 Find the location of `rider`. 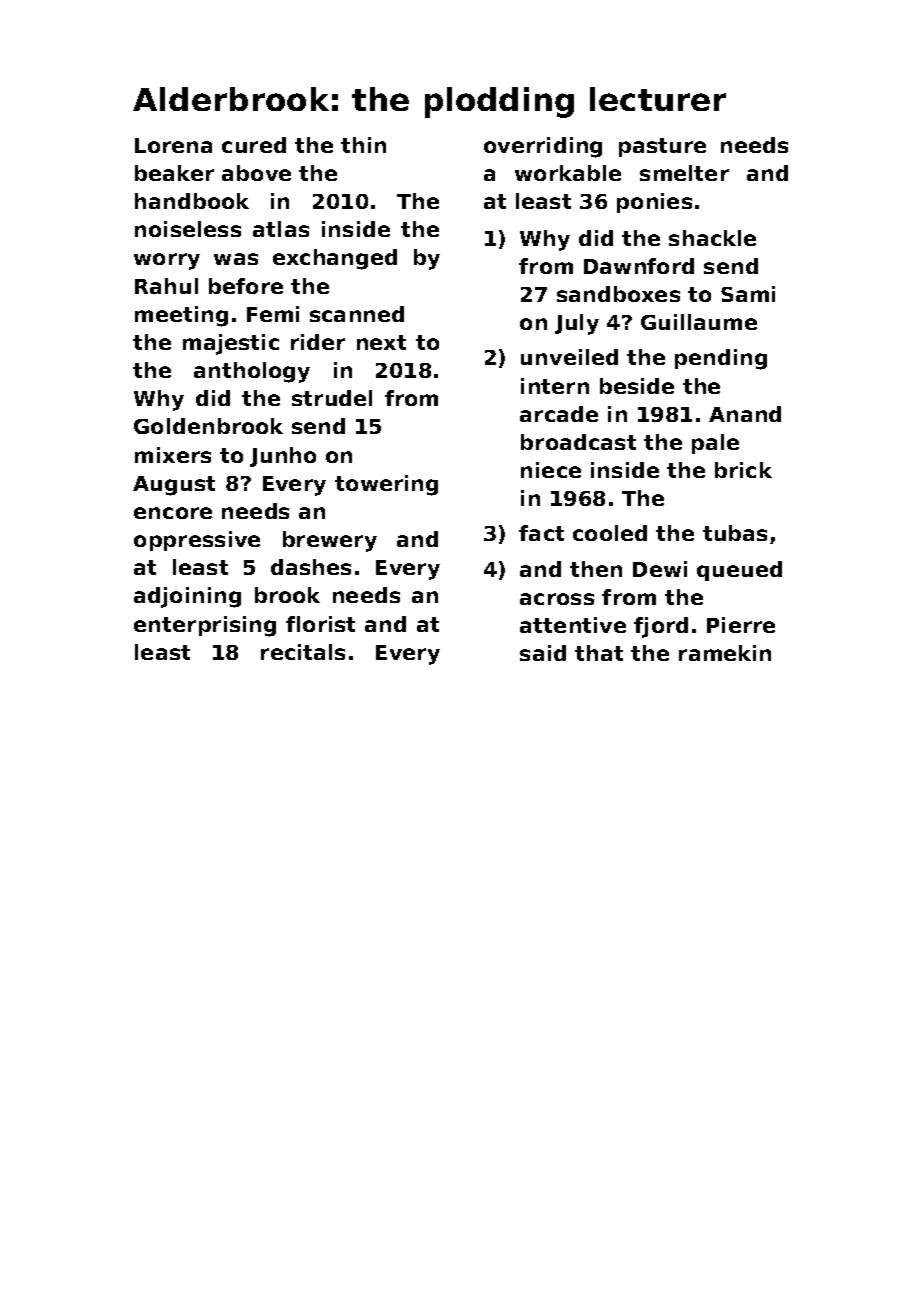

rider is located at coordinates (318, 342).
